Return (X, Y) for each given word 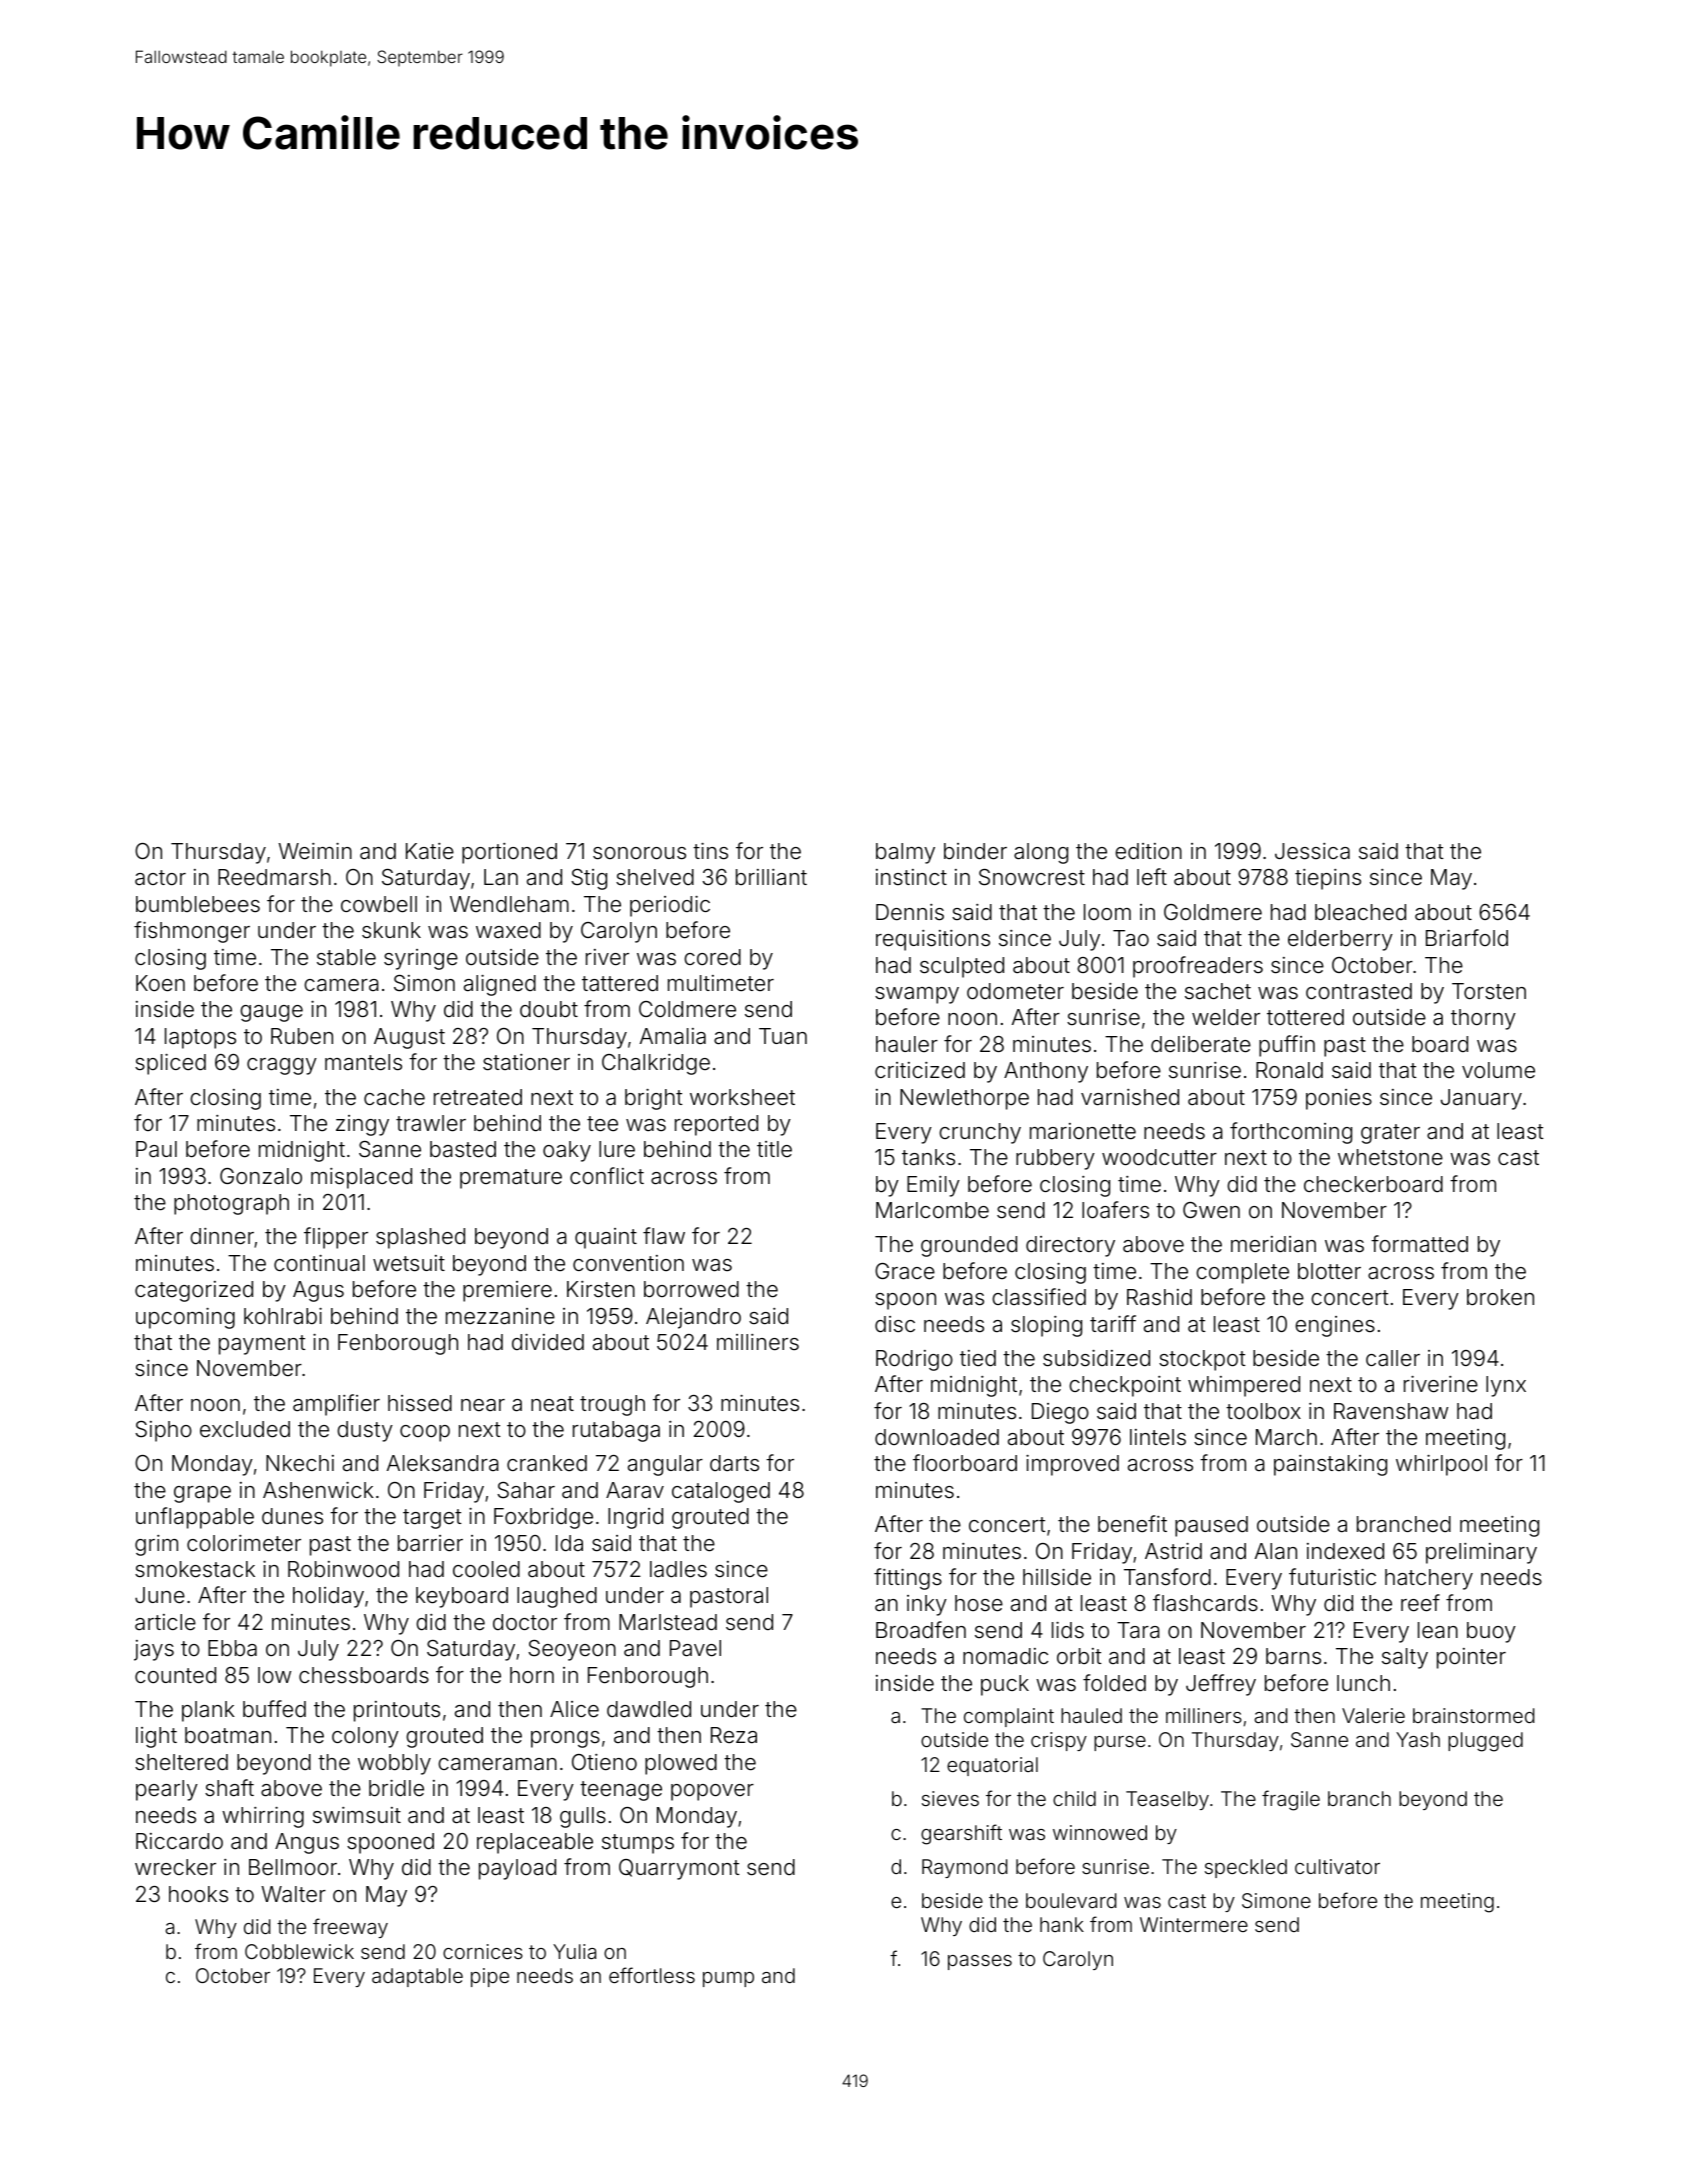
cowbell (379, 904)
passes (980, 1962)
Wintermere (1194, 1924)
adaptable (417, 1977)
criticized (920, 1070)
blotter (1329, 1271)
